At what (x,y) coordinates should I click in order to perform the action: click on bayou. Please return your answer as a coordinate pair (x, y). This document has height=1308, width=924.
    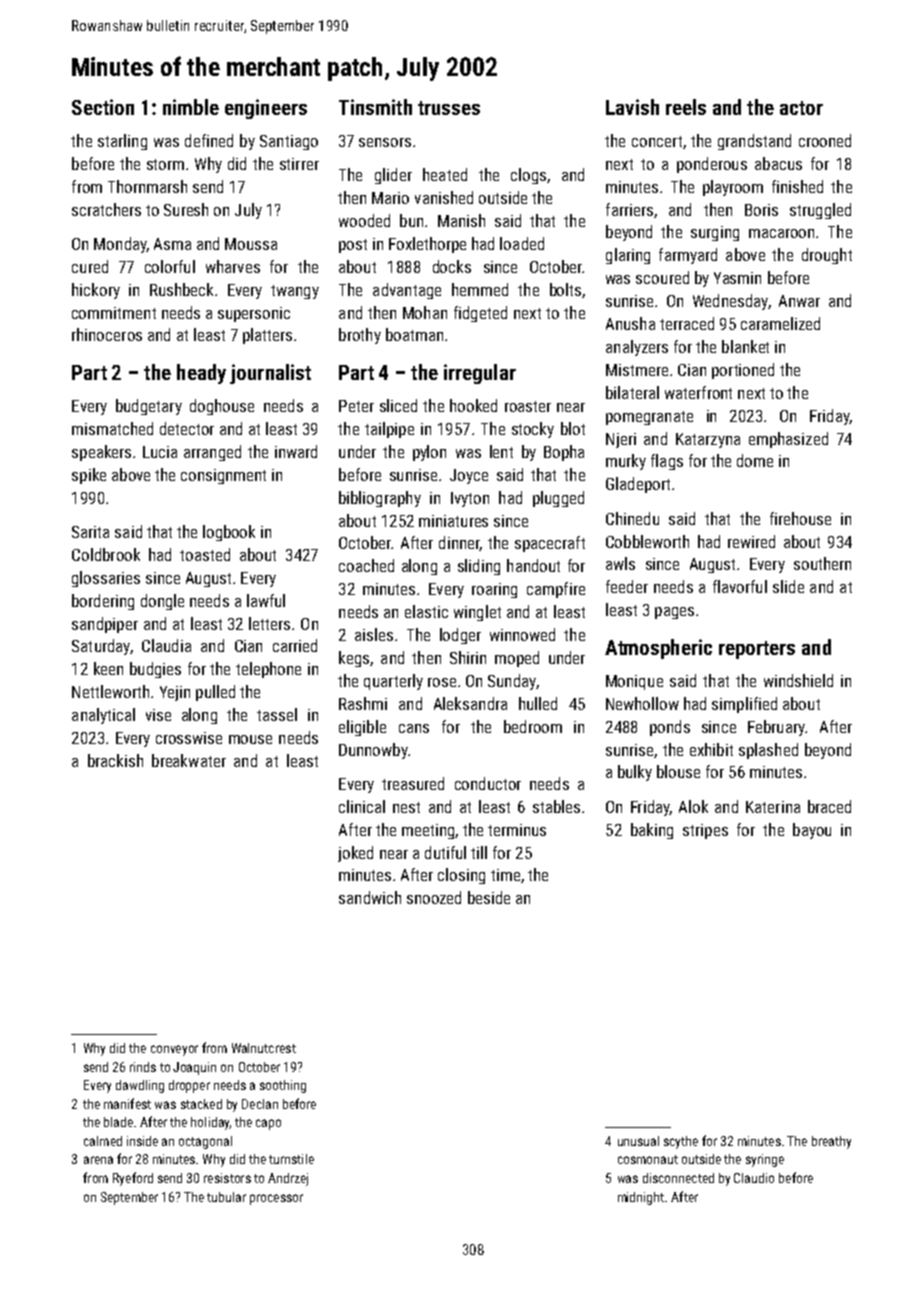
    Looking at the image, I should click on (812, 831).
